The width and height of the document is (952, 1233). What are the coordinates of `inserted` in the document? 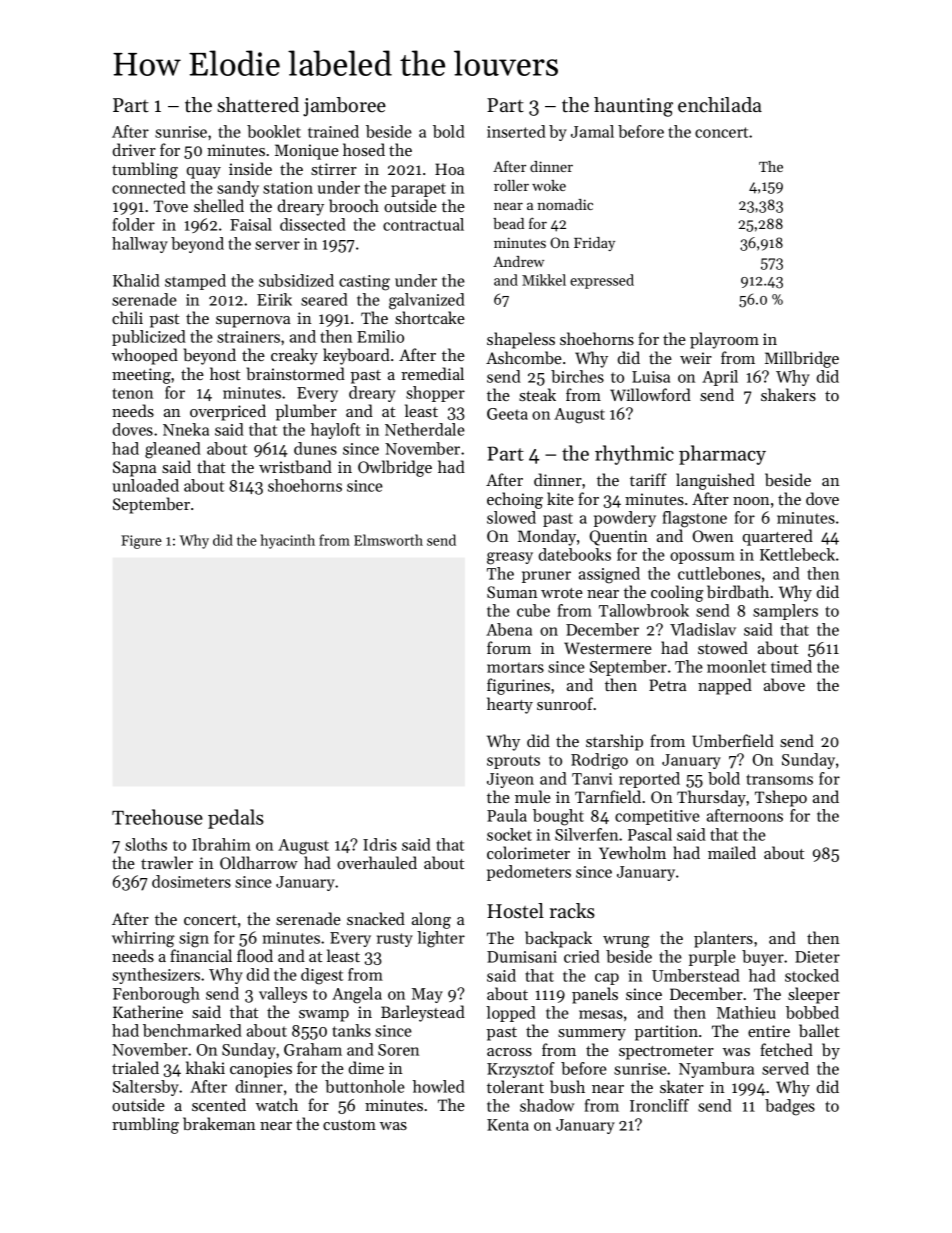 It's located at (516, 131).
